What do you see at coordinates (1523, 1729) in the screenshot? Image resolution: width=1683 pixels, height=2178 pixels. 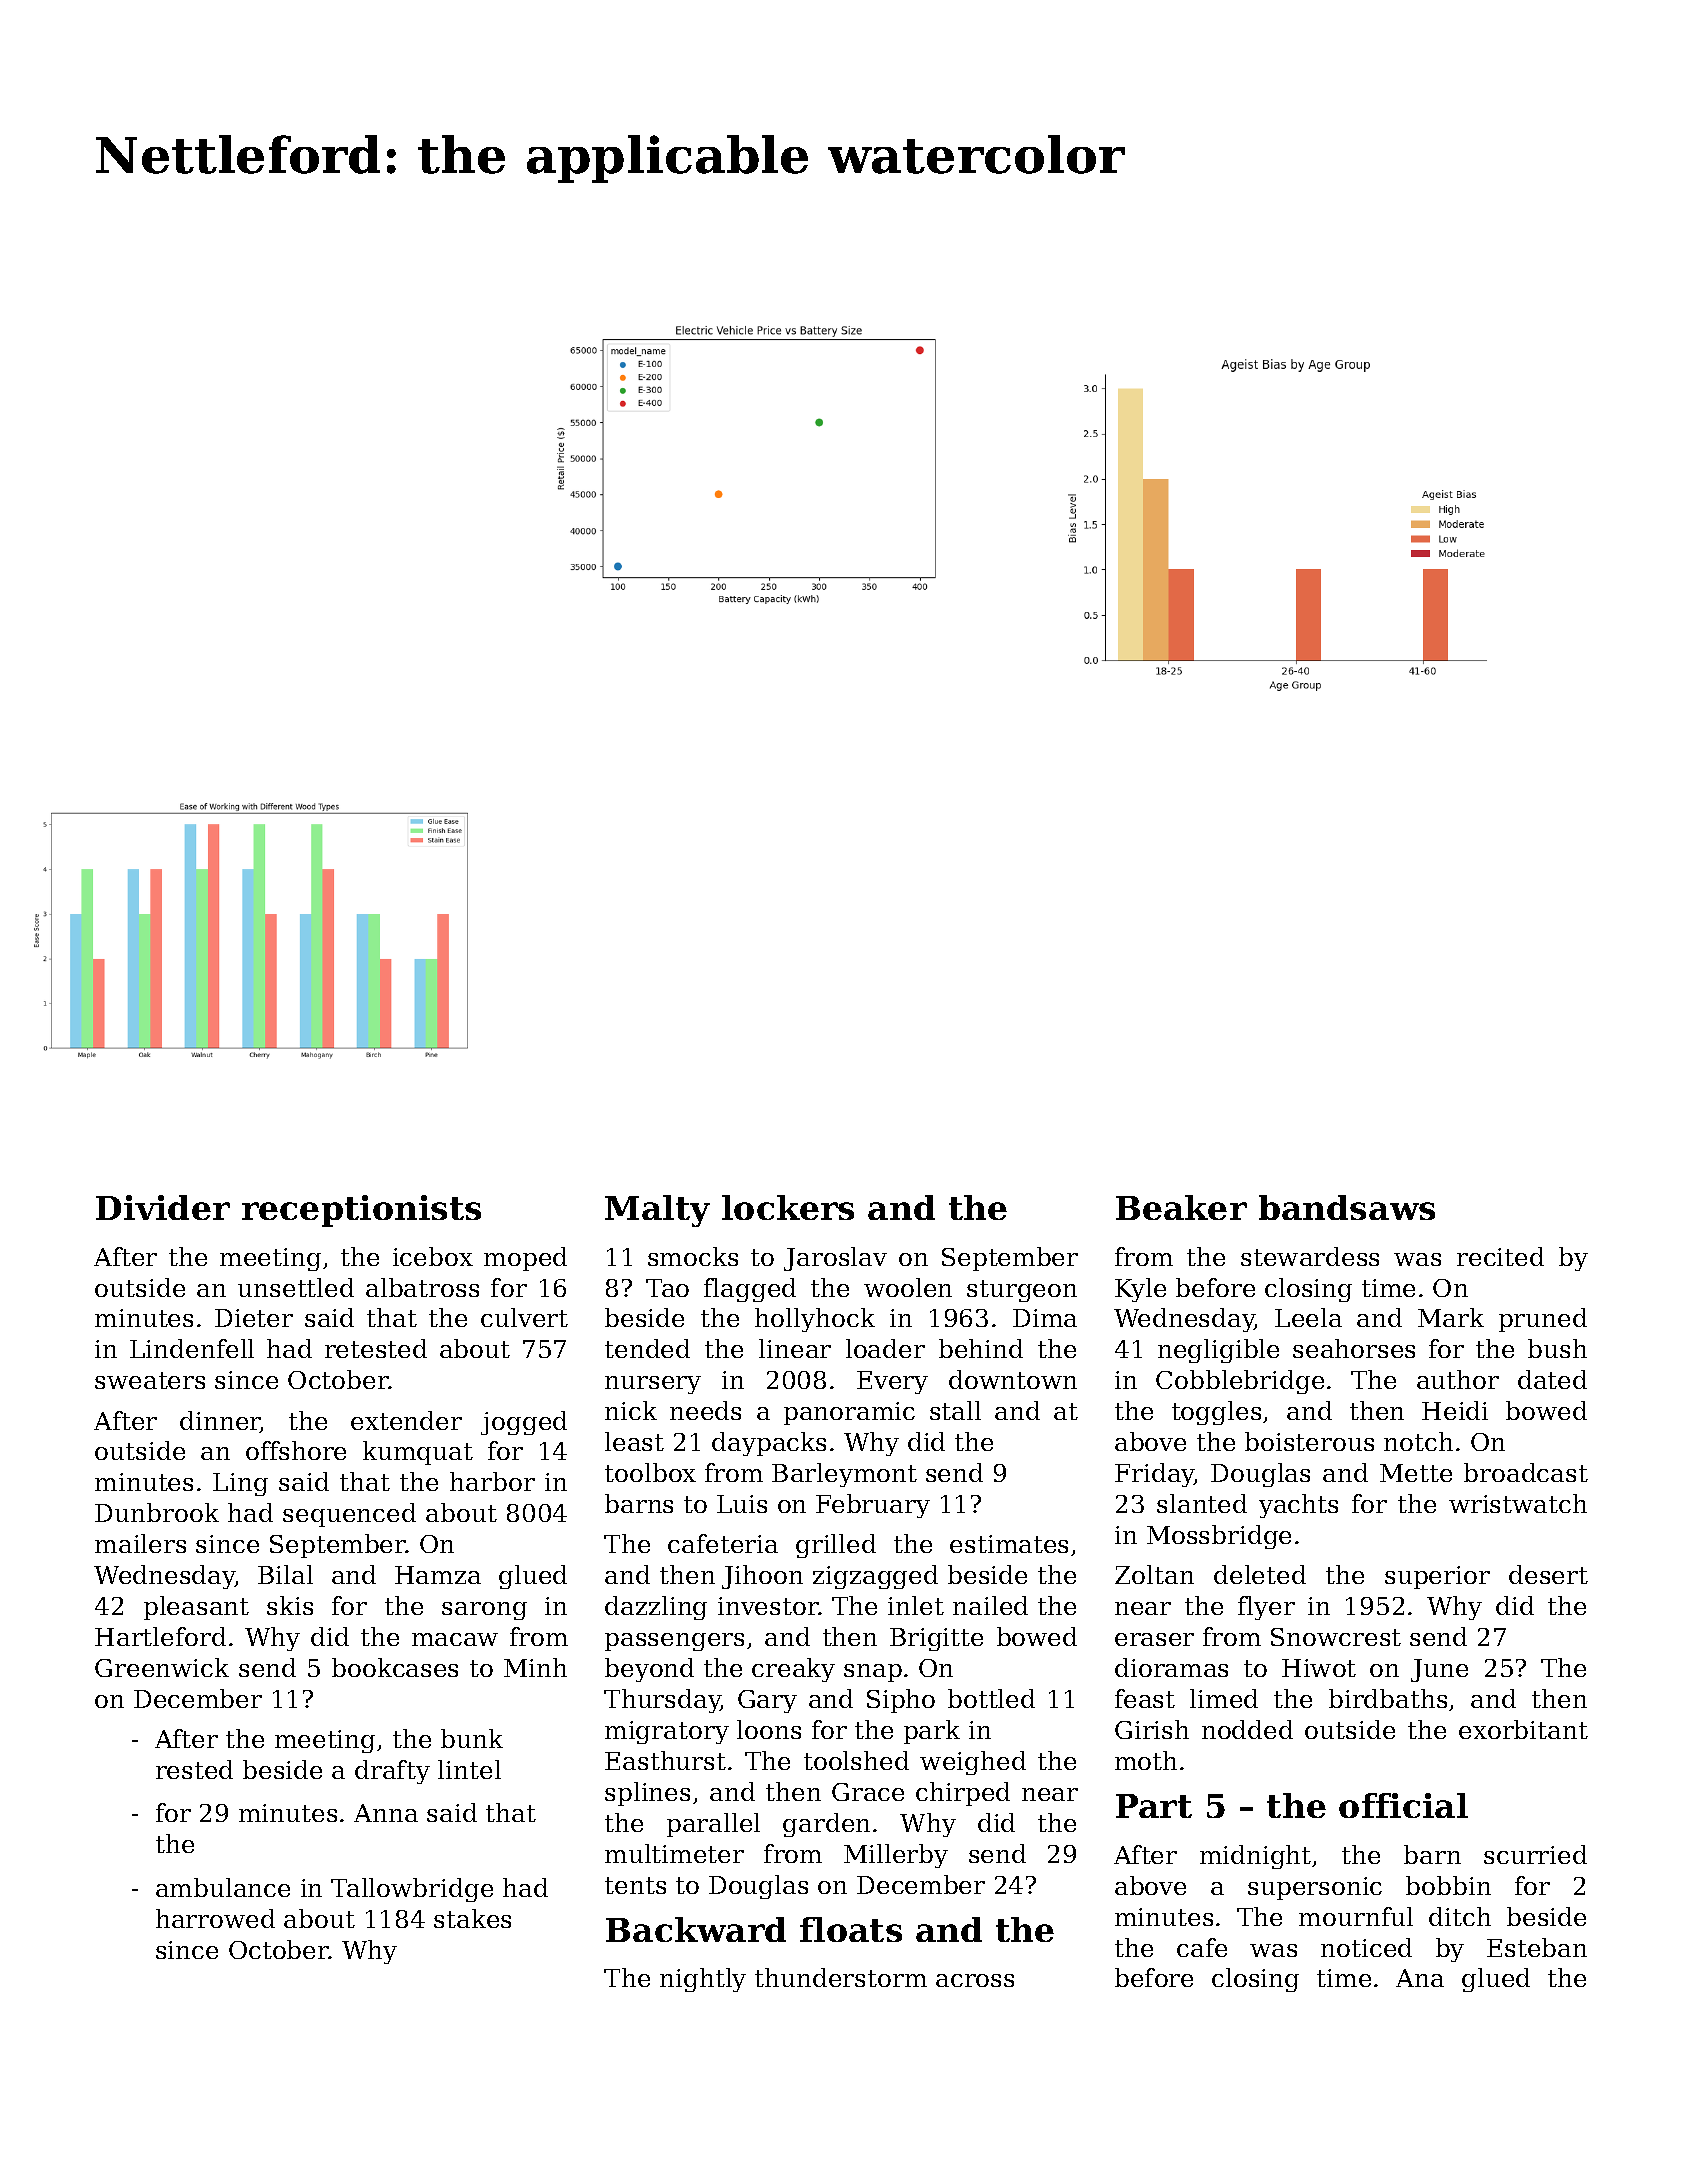 I see `exorbitant` at bounding box center [1523, 1729].
